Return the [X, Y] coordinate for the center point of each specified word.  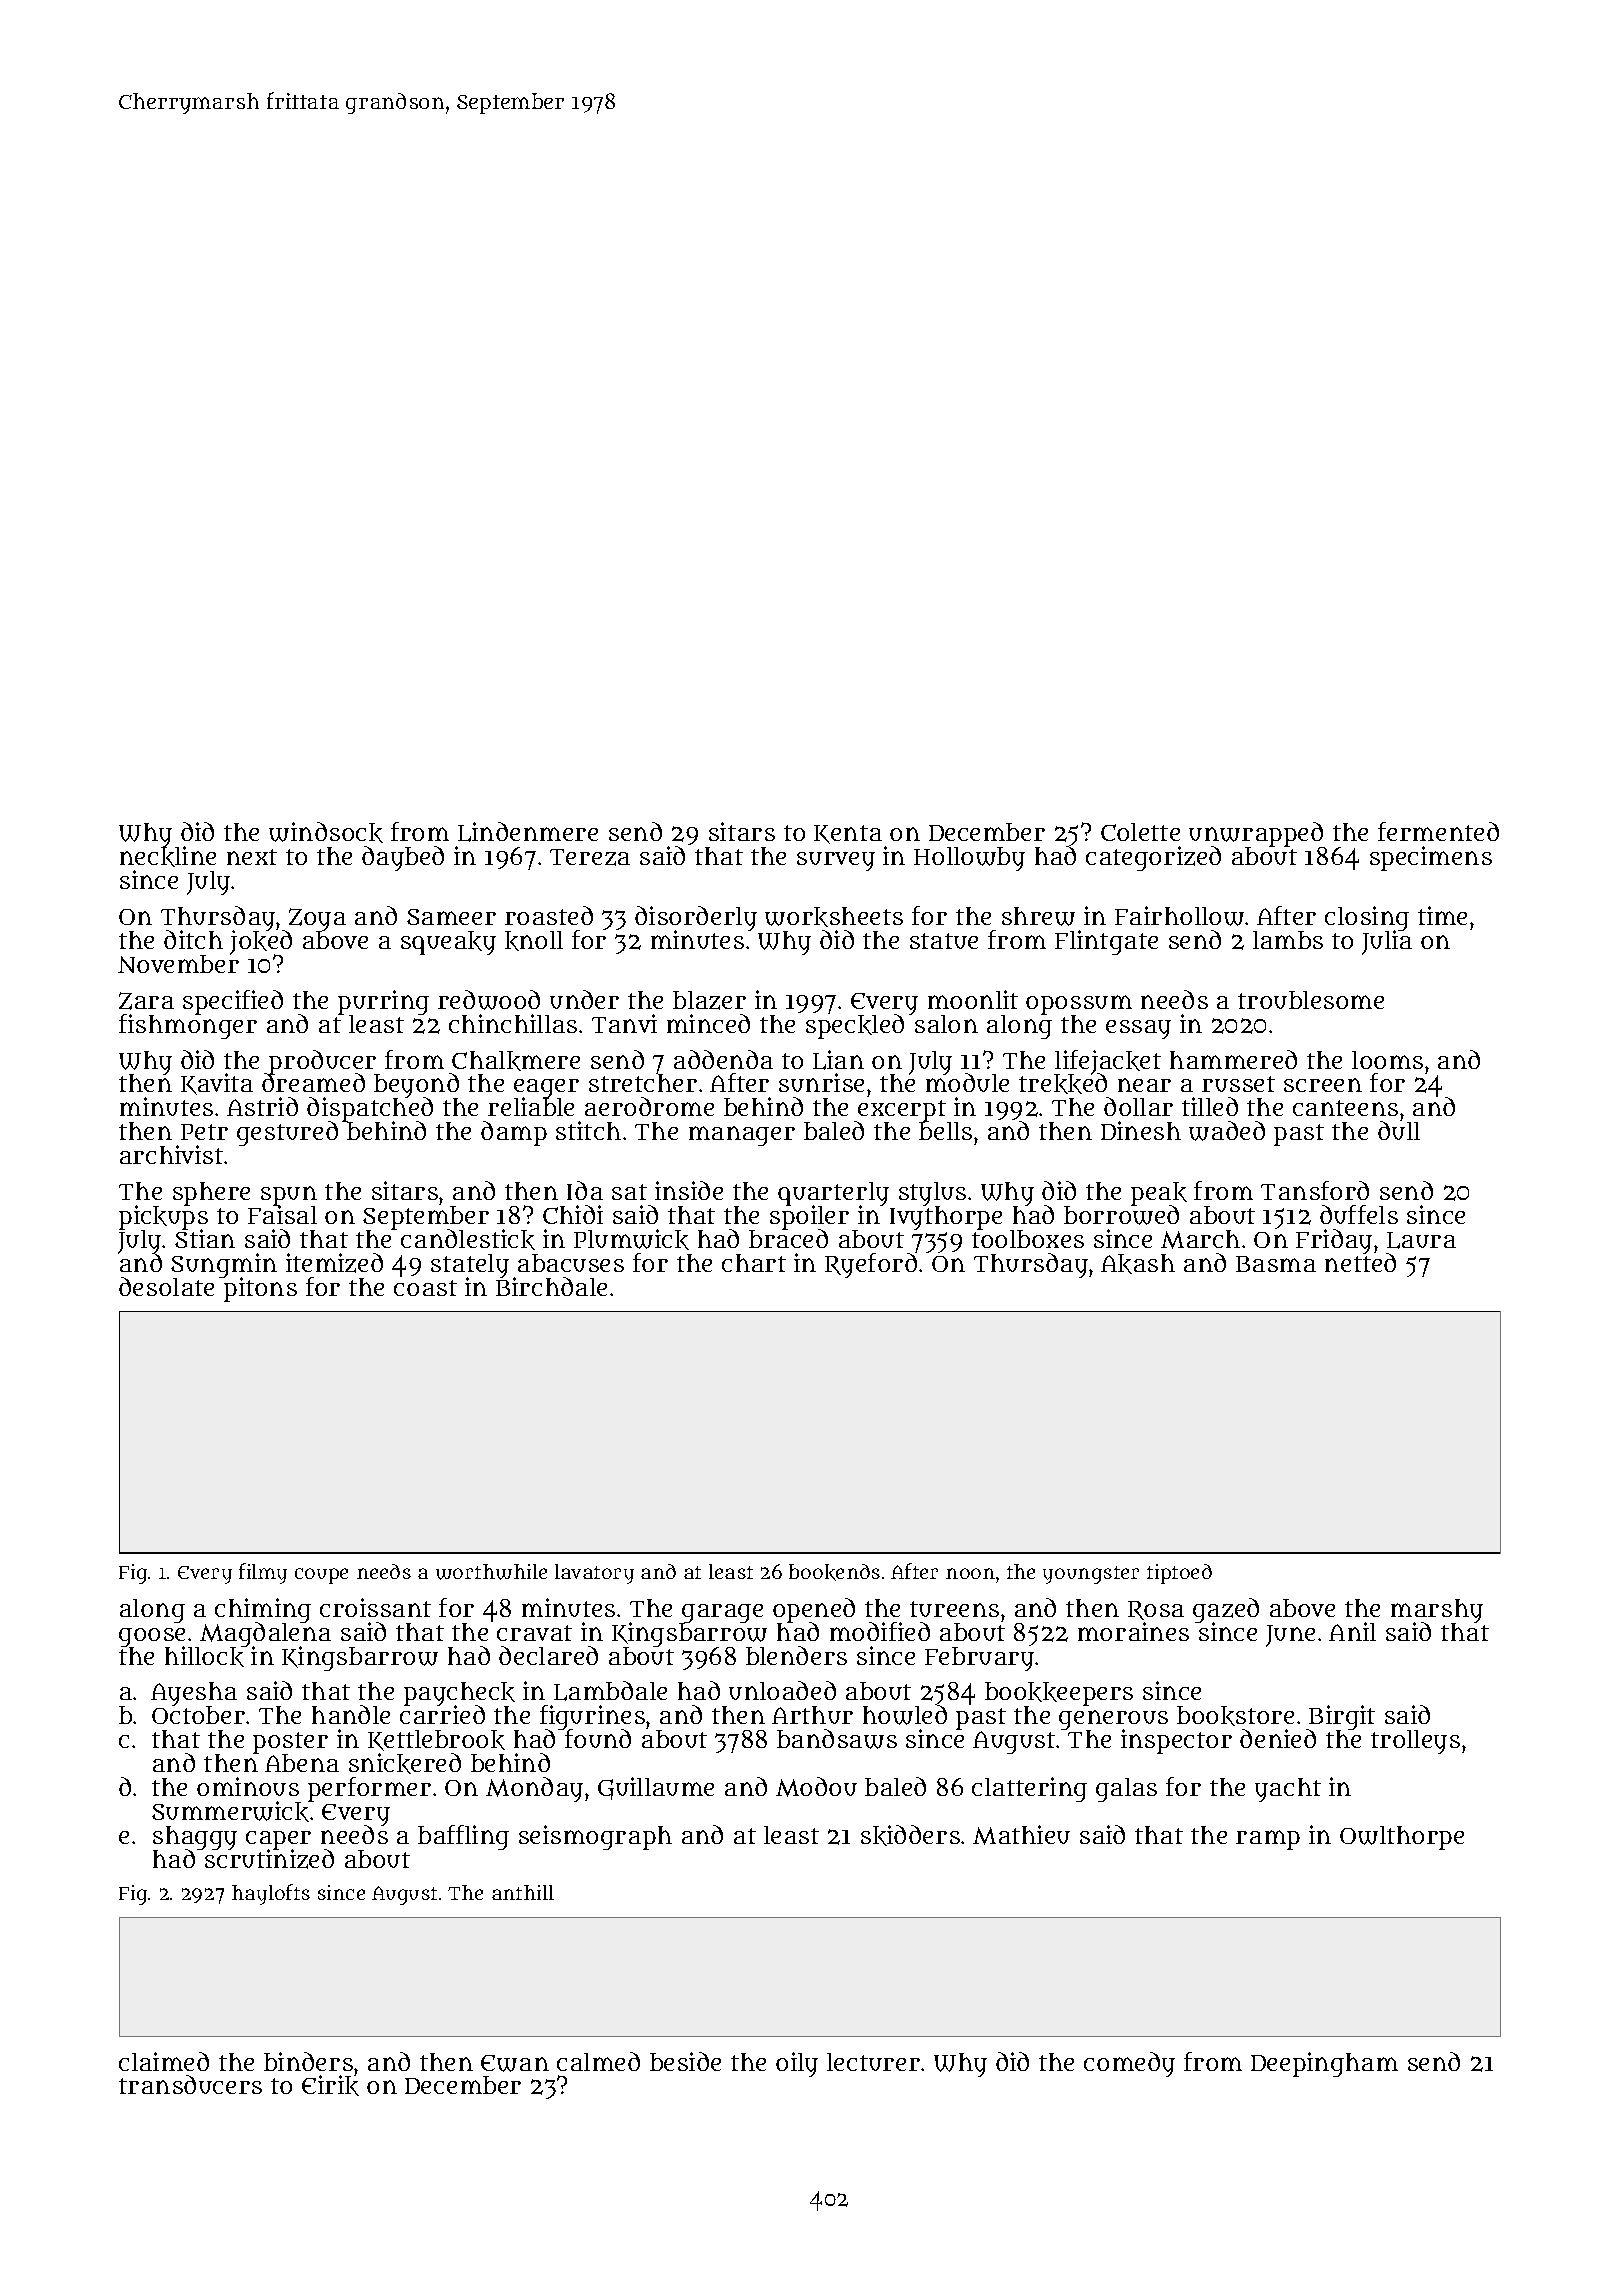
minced [708, 1023]
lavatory [594, 1574]
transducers [190, 2084]
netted [1360, 1263]
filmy [263, 1573]
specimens [1431, 858]
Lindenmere [528, 832]
